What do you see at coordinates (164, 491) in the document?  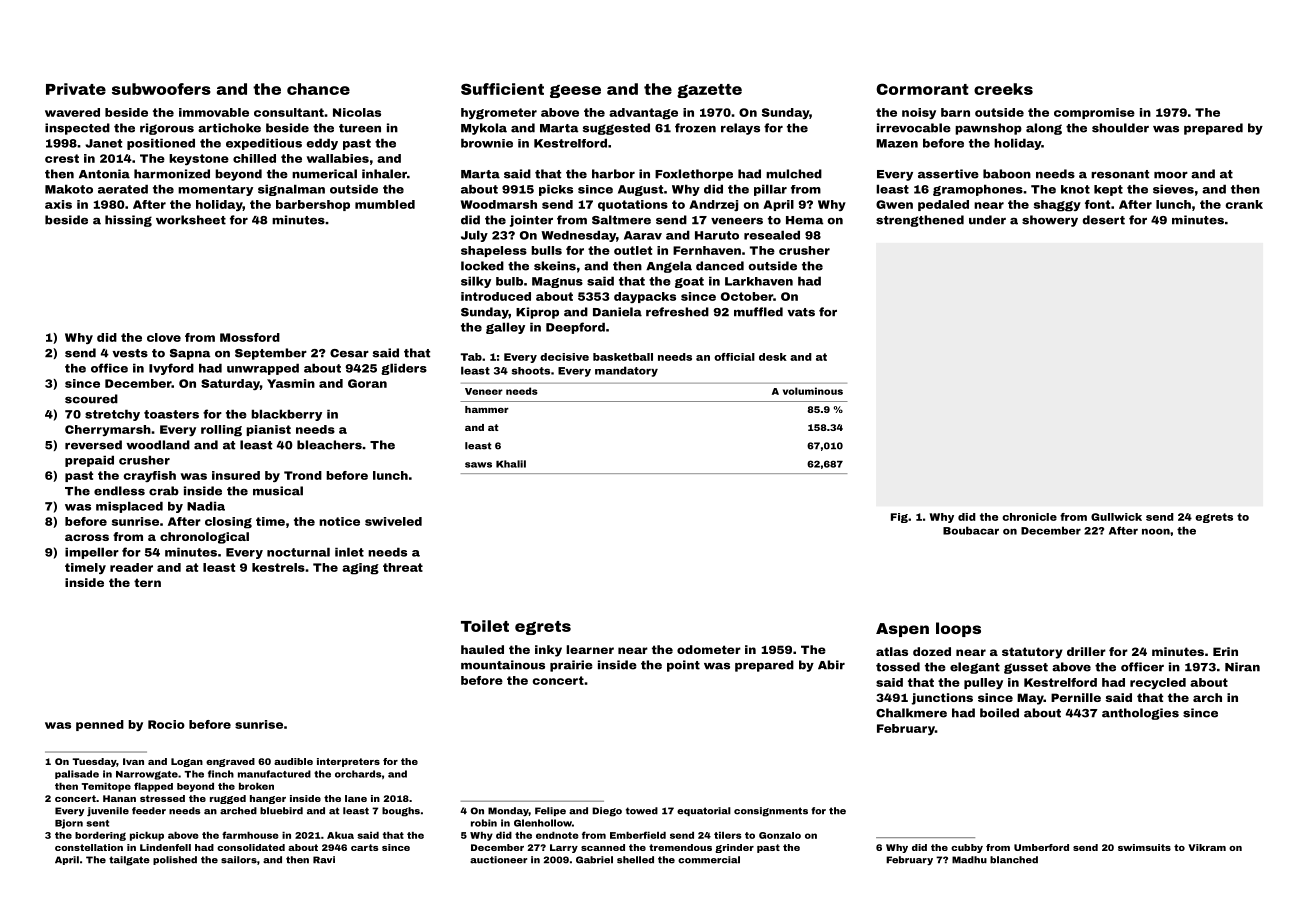 I see `crab` at bounding box center [164, 491].
